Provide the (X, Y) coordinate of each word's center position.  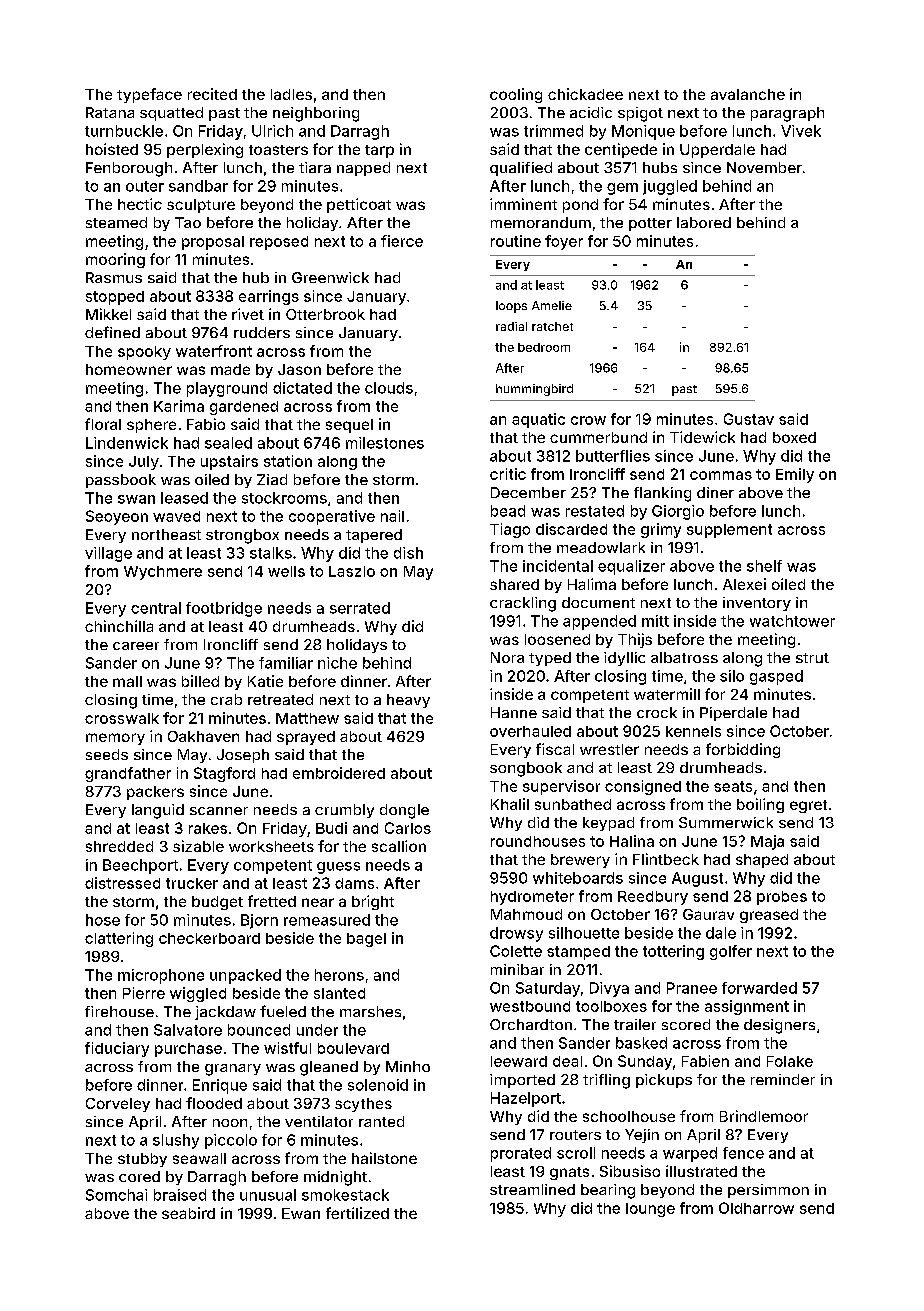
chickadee (585, 94)
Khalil (510, 804)
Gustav (749, 419)
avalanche (748, 94)
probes (782, 898)
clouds (389, 388)
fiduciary (117, 1049)
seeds (107, 754)
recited (212, 94)
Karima (179, 406)
